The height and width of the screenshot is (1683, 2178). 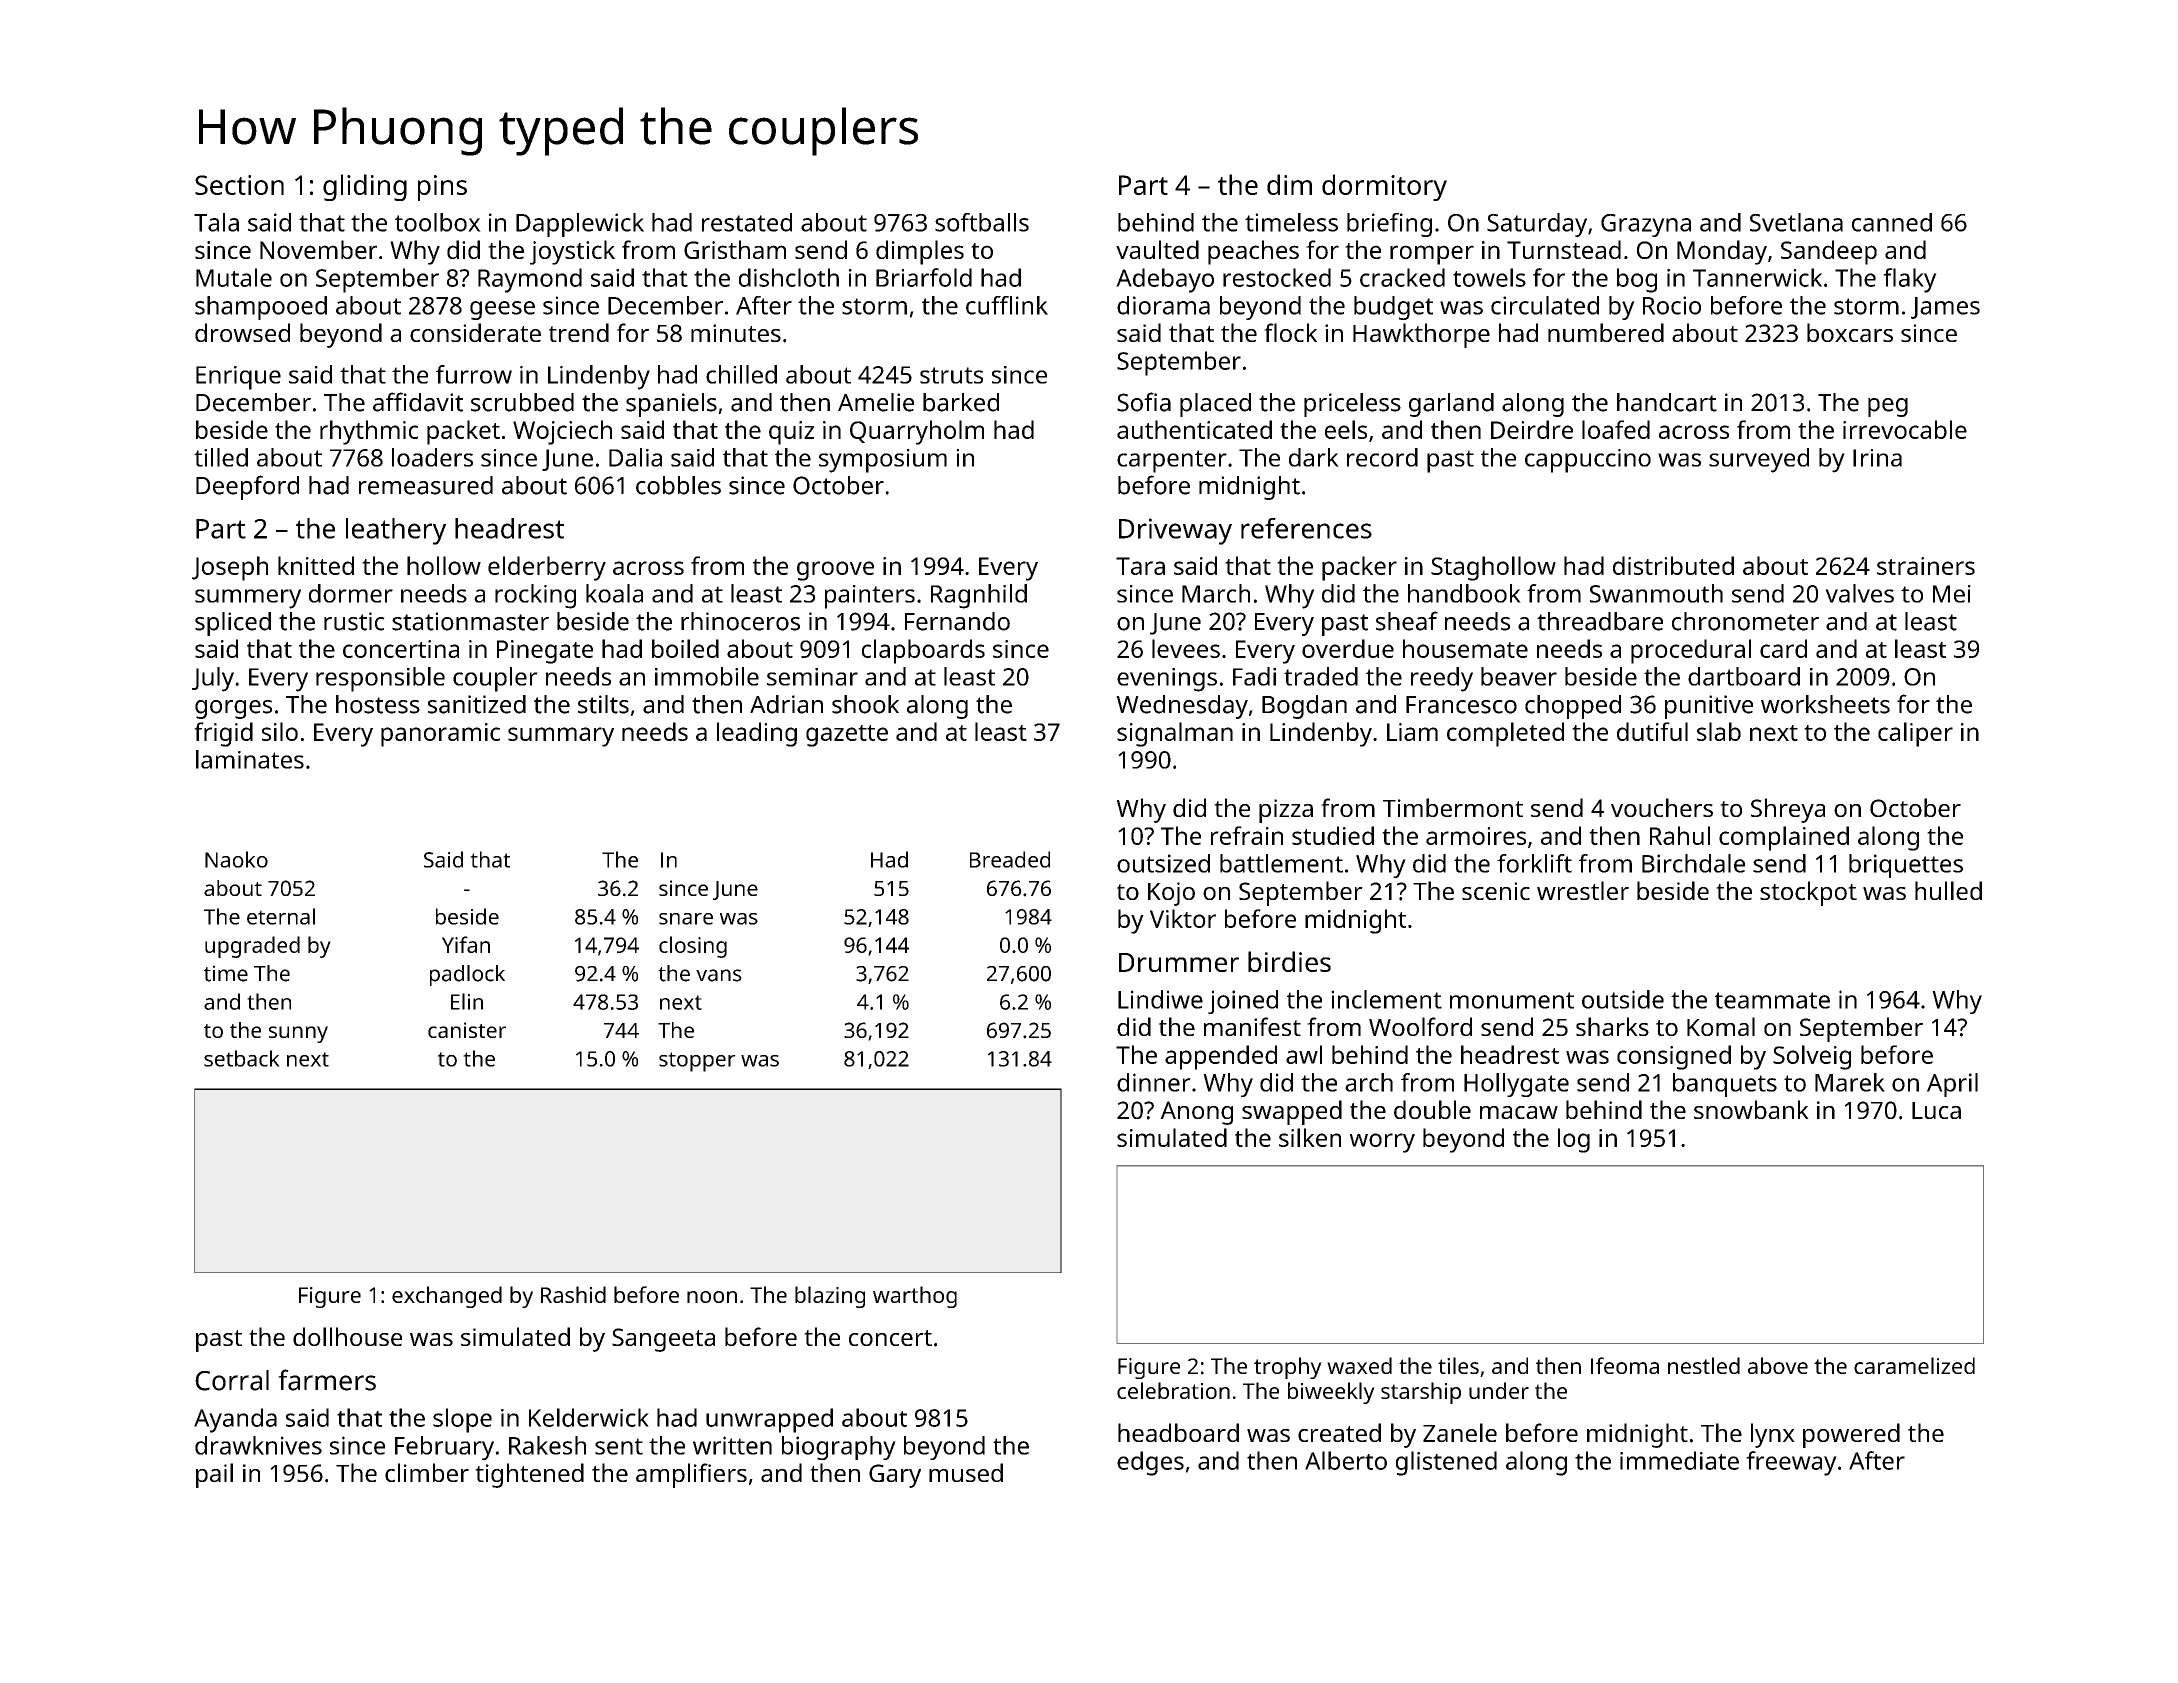 I want to click on birdies, so click(x=1289, y=961).
